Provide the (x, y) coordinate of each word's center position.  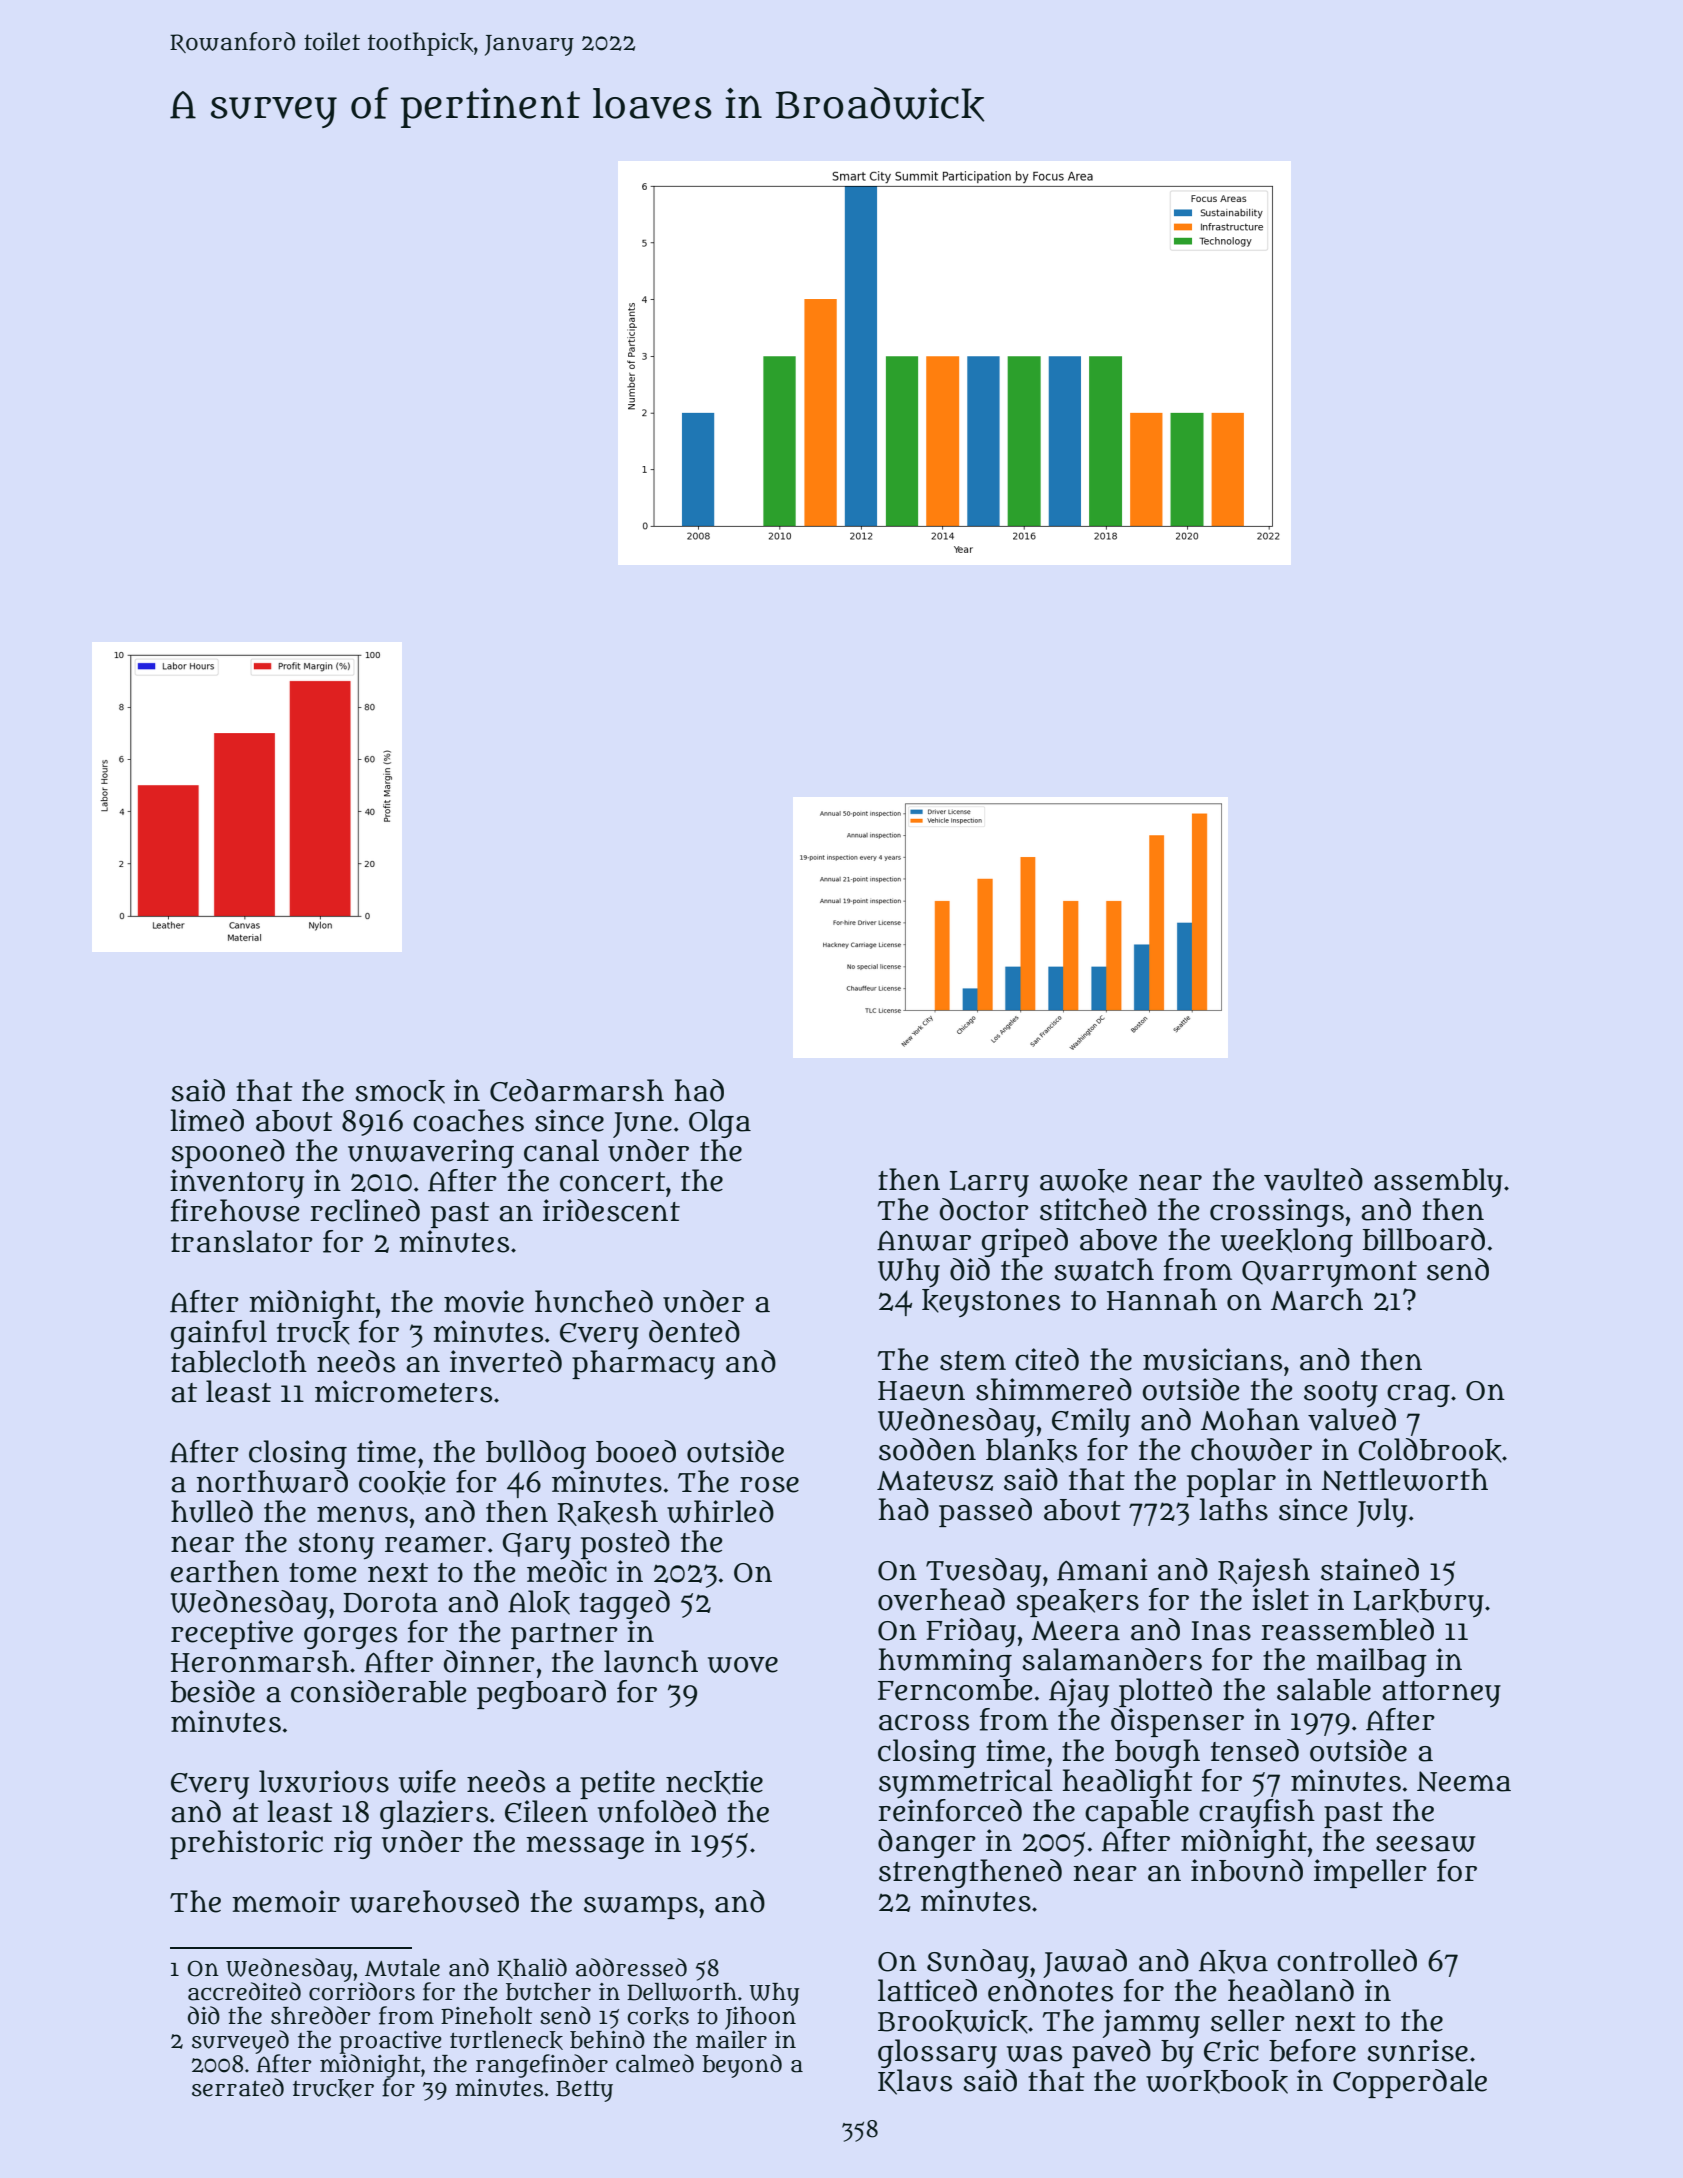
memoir (286, 1901)
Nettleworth (1405, 1479)
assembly (1438, 1182)
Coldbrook (1430, 1450)
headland (1291, 1990)
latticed (927, 1990)
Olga (720, 1123)
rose (769, 1485)
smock (400, 1092)
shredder (321, 2015)
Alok (539, 1602)
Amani (1102, 1569)
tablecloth (239, 1361)
